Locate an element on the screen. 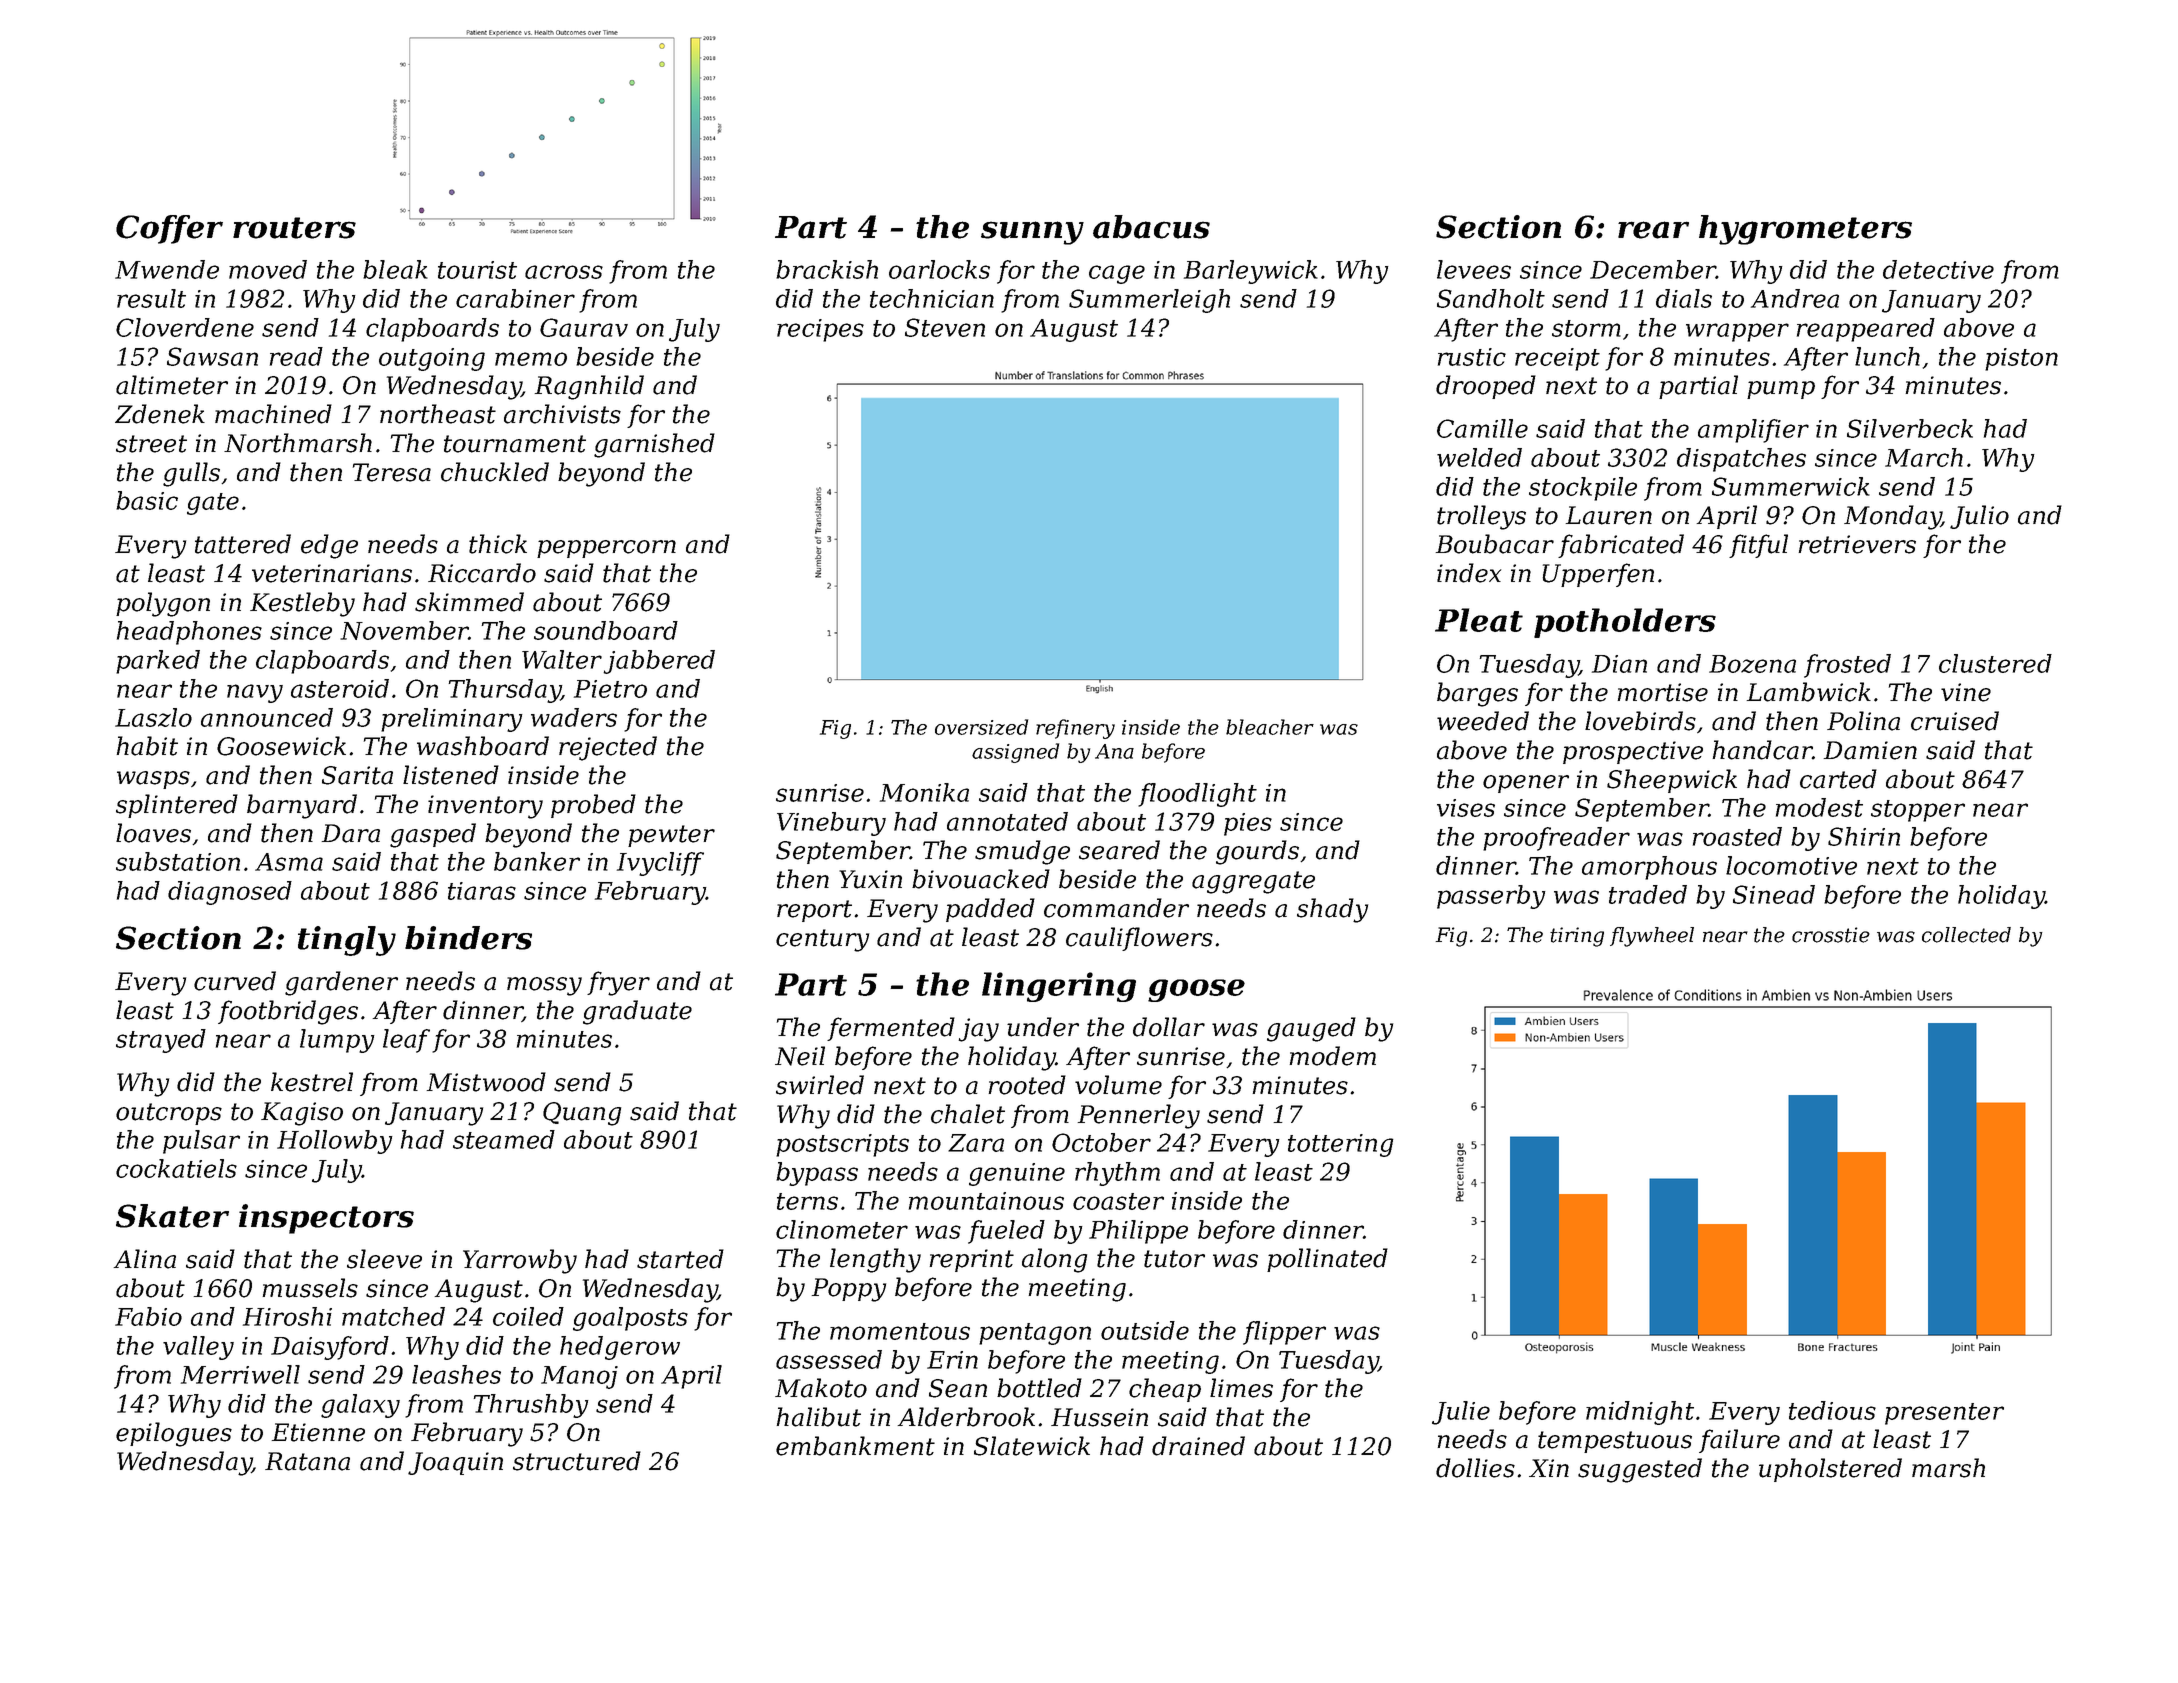  flipper is located at coordinates (1284, 1333).
